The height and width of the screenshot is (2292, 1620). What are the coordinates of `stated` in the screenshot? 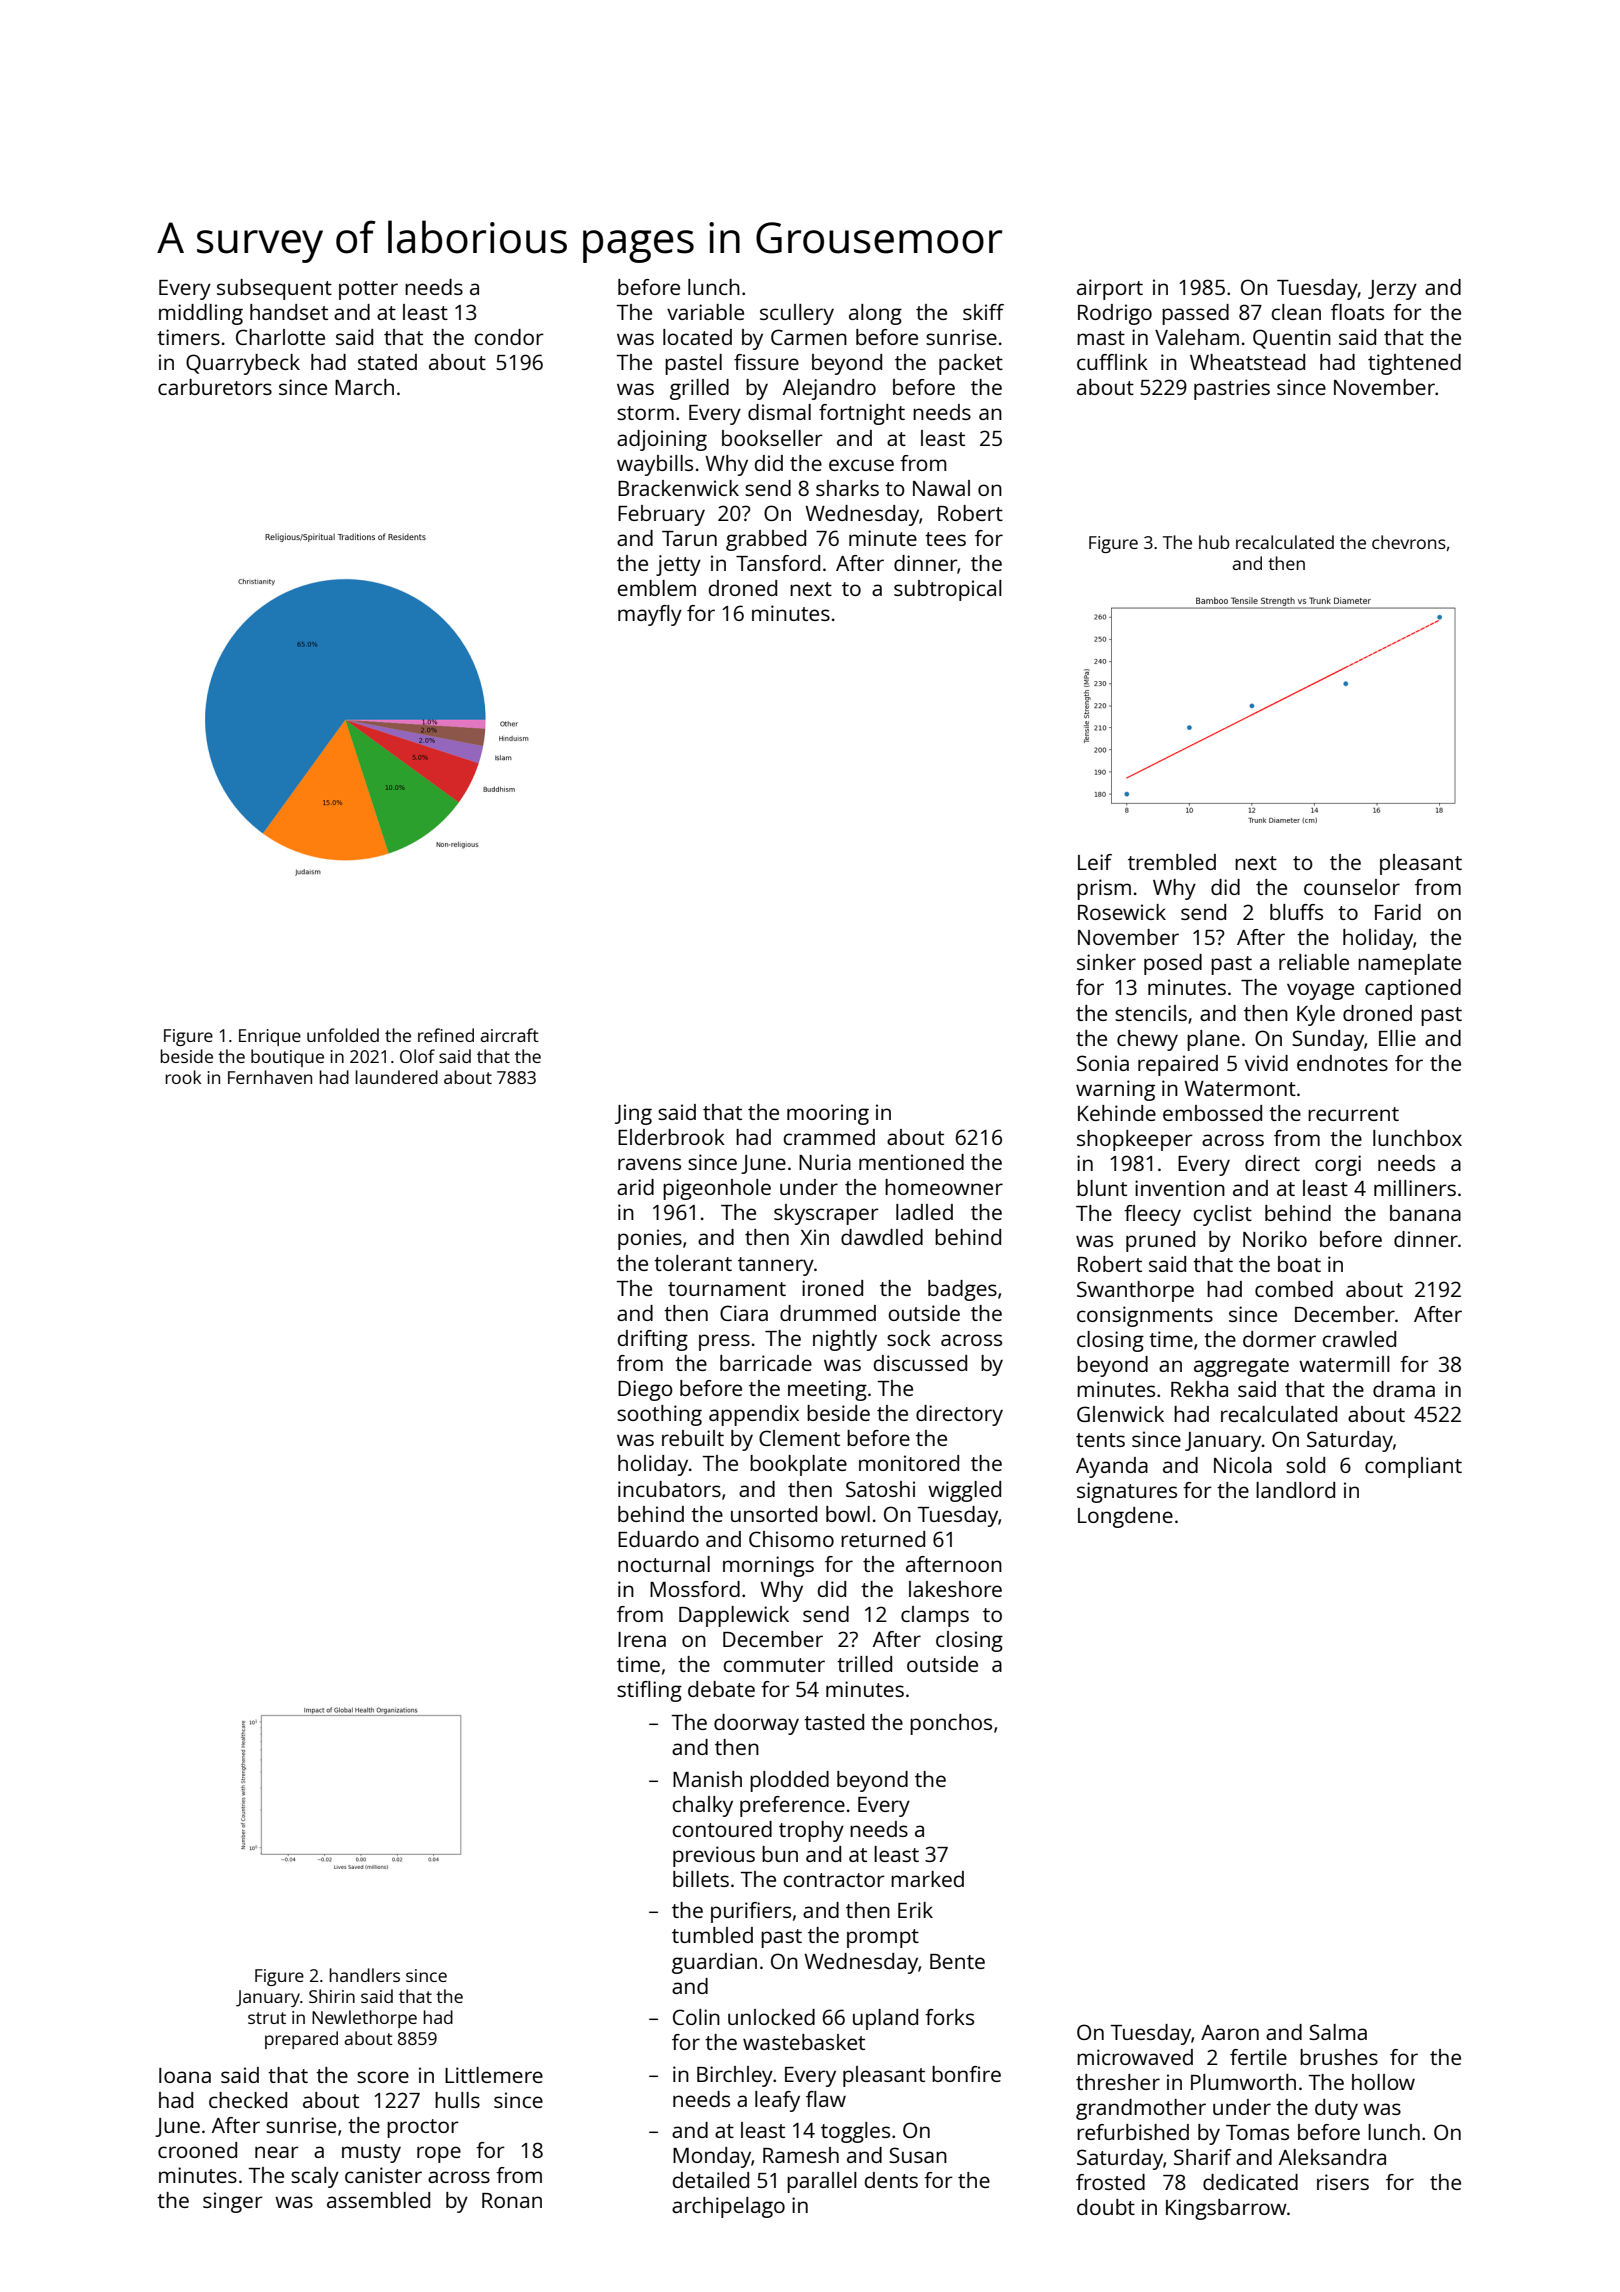 It's located at (387, 362).
